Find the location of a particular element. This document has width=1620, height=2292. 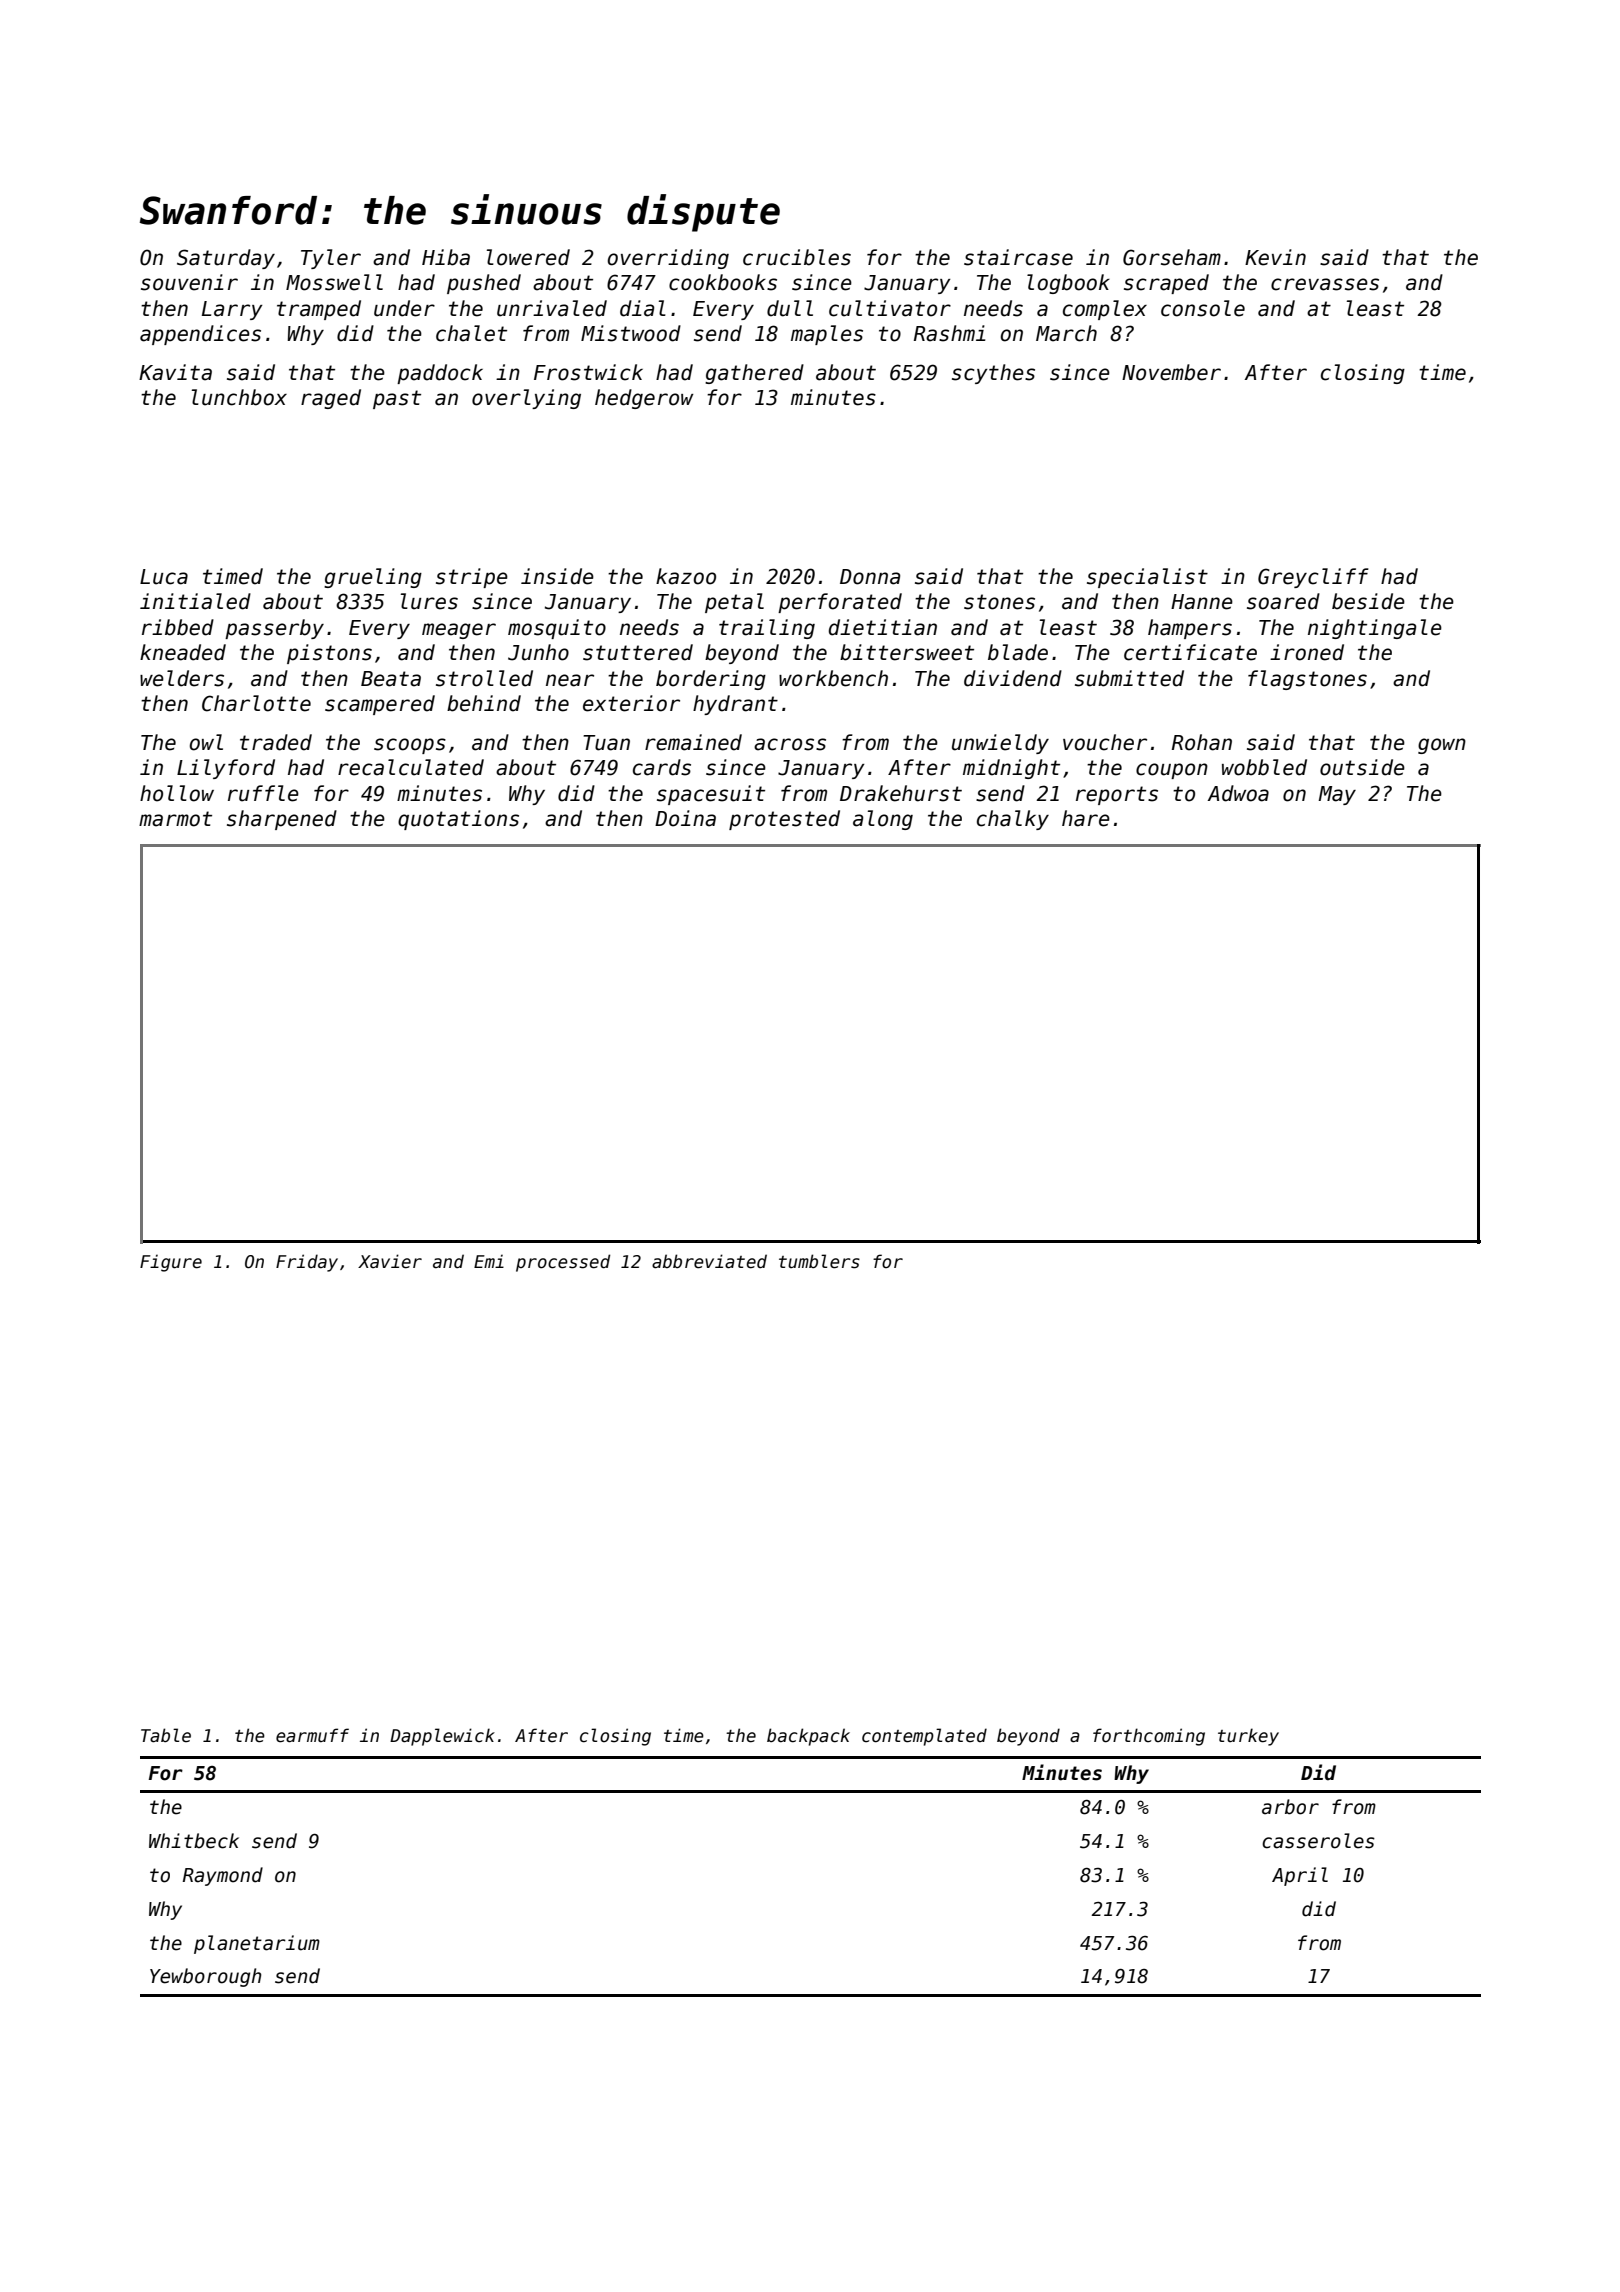

ribbed is located at coordinates (178, 627).
